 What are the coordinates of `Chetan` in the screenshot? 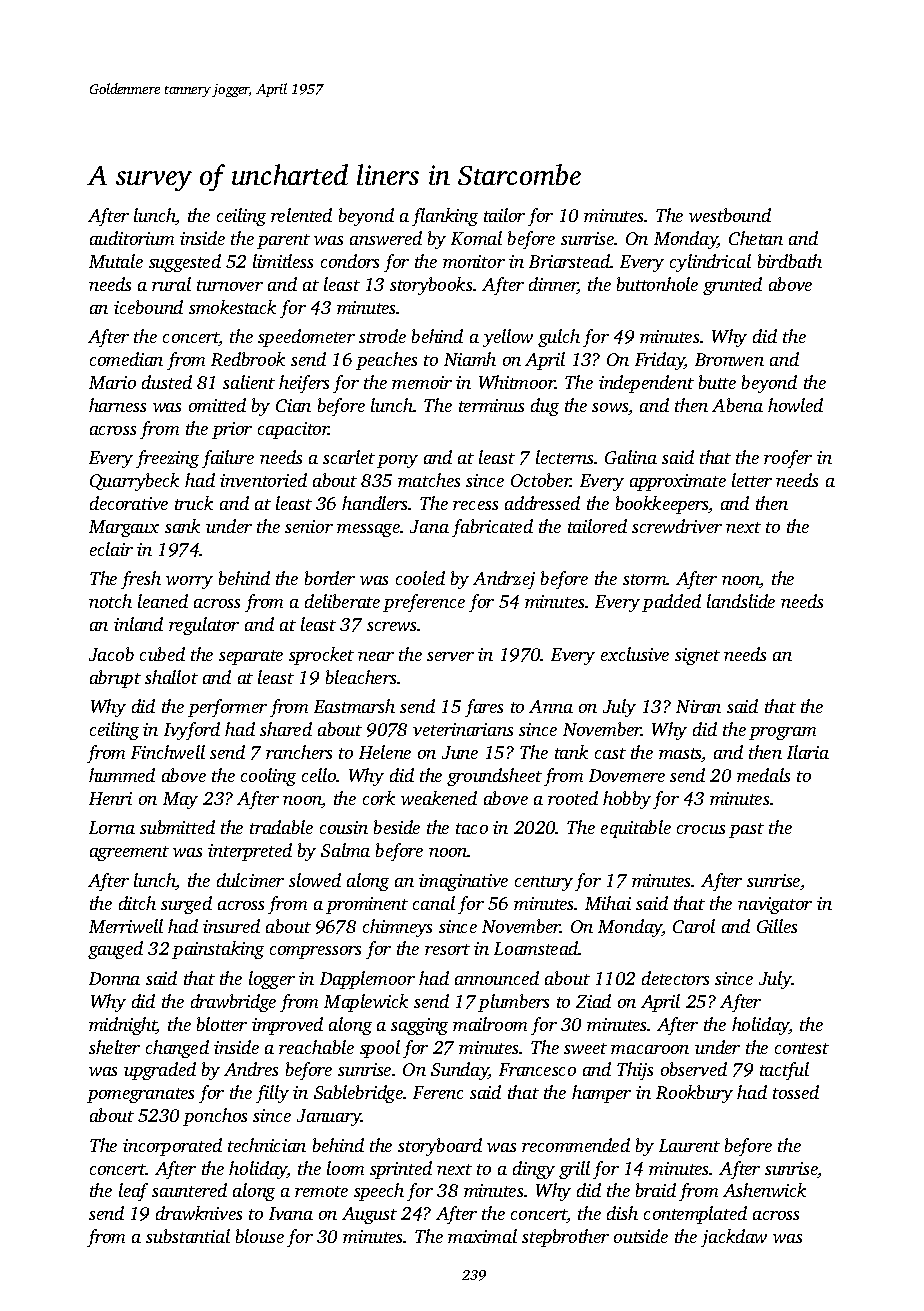 It's located at (756, 238).
